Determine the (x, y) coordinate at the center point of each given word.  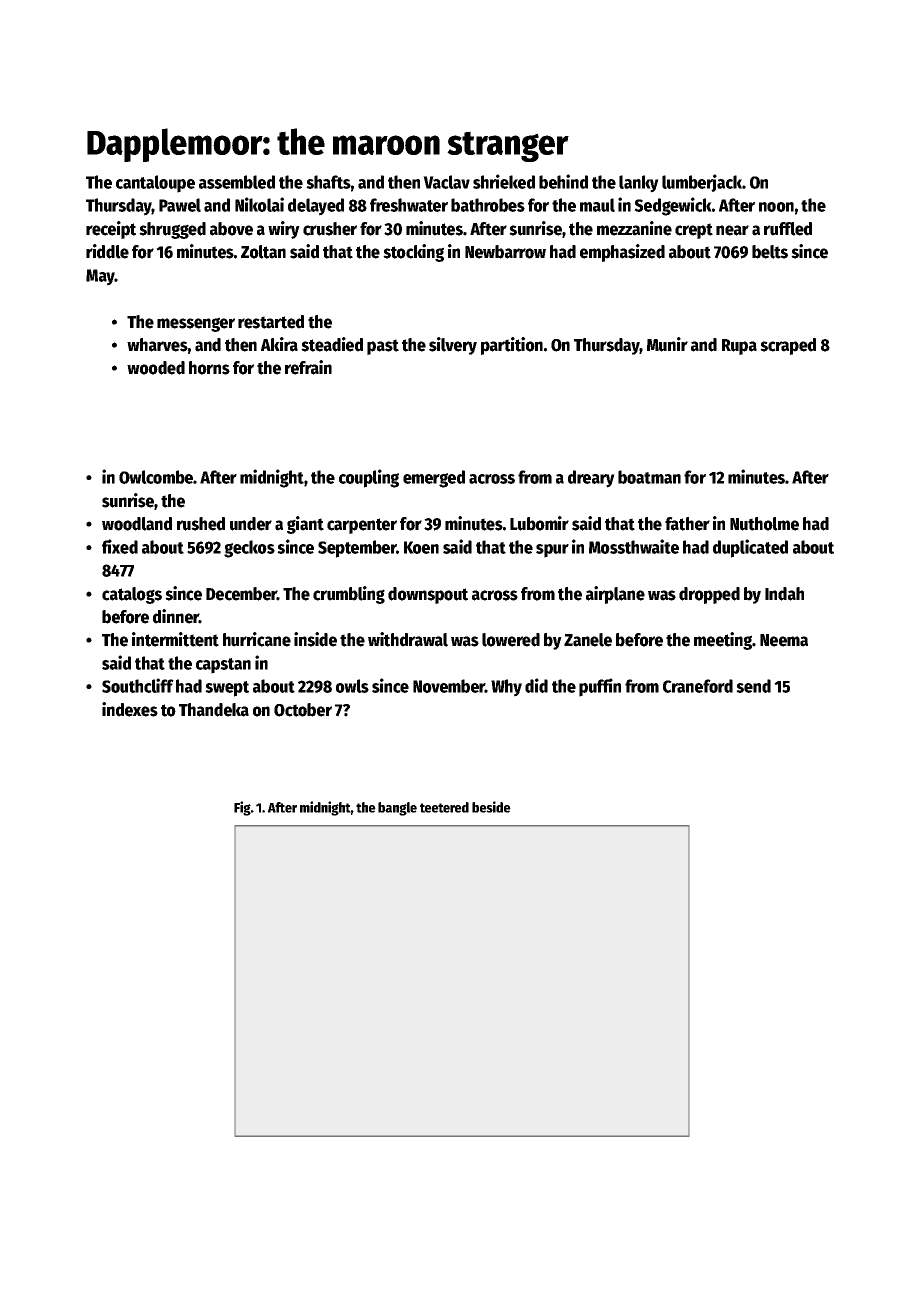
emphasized (622, 253)
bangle (397, 809)
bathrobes (488, 205)
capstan (223, 666)
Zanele (588, 640)
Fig (242, 808)
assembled (237, 182)
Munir (667, 344)
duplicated (750, 548)
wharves (157, 345)
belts (770, 252)
